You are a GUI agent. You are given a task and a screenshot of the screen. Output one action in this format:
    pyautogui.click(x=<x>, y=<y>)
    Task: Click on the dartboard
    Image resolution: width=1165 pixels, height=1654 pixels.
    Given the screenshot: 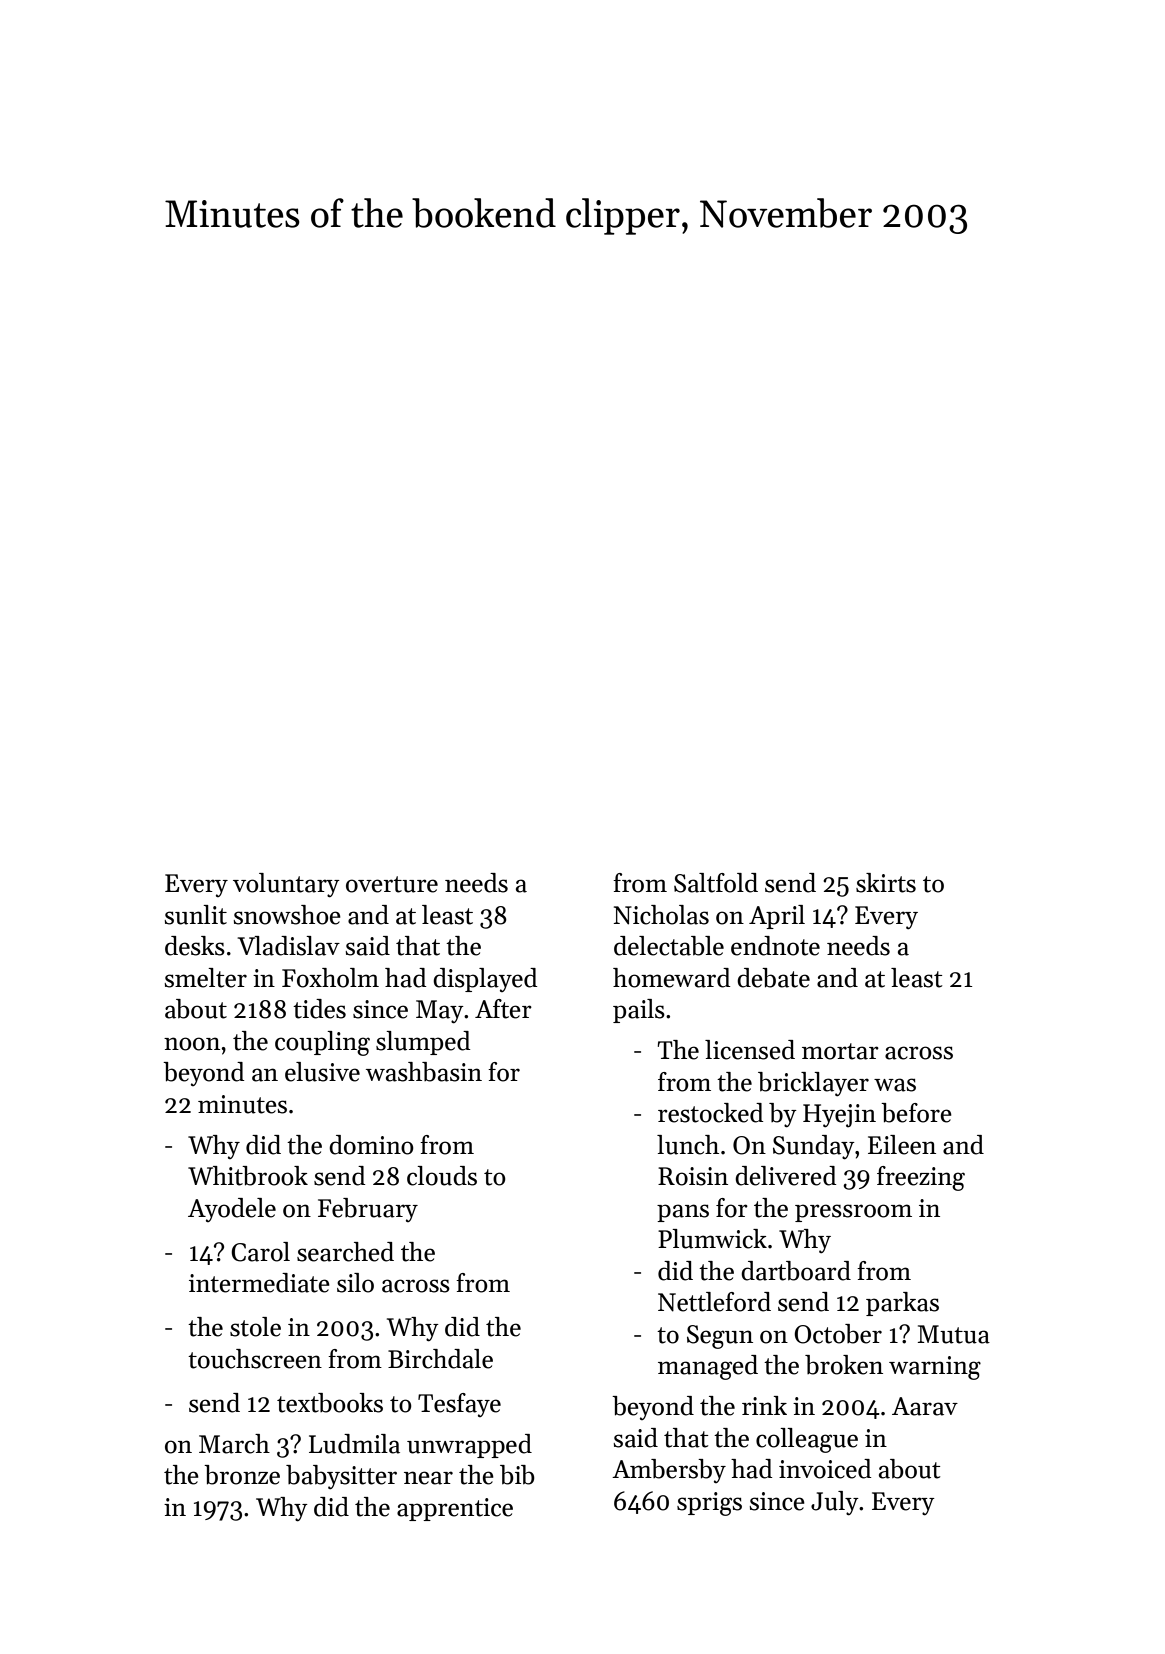 What is the action you would take?
    pyautogui.click(x=796, y=1271)
